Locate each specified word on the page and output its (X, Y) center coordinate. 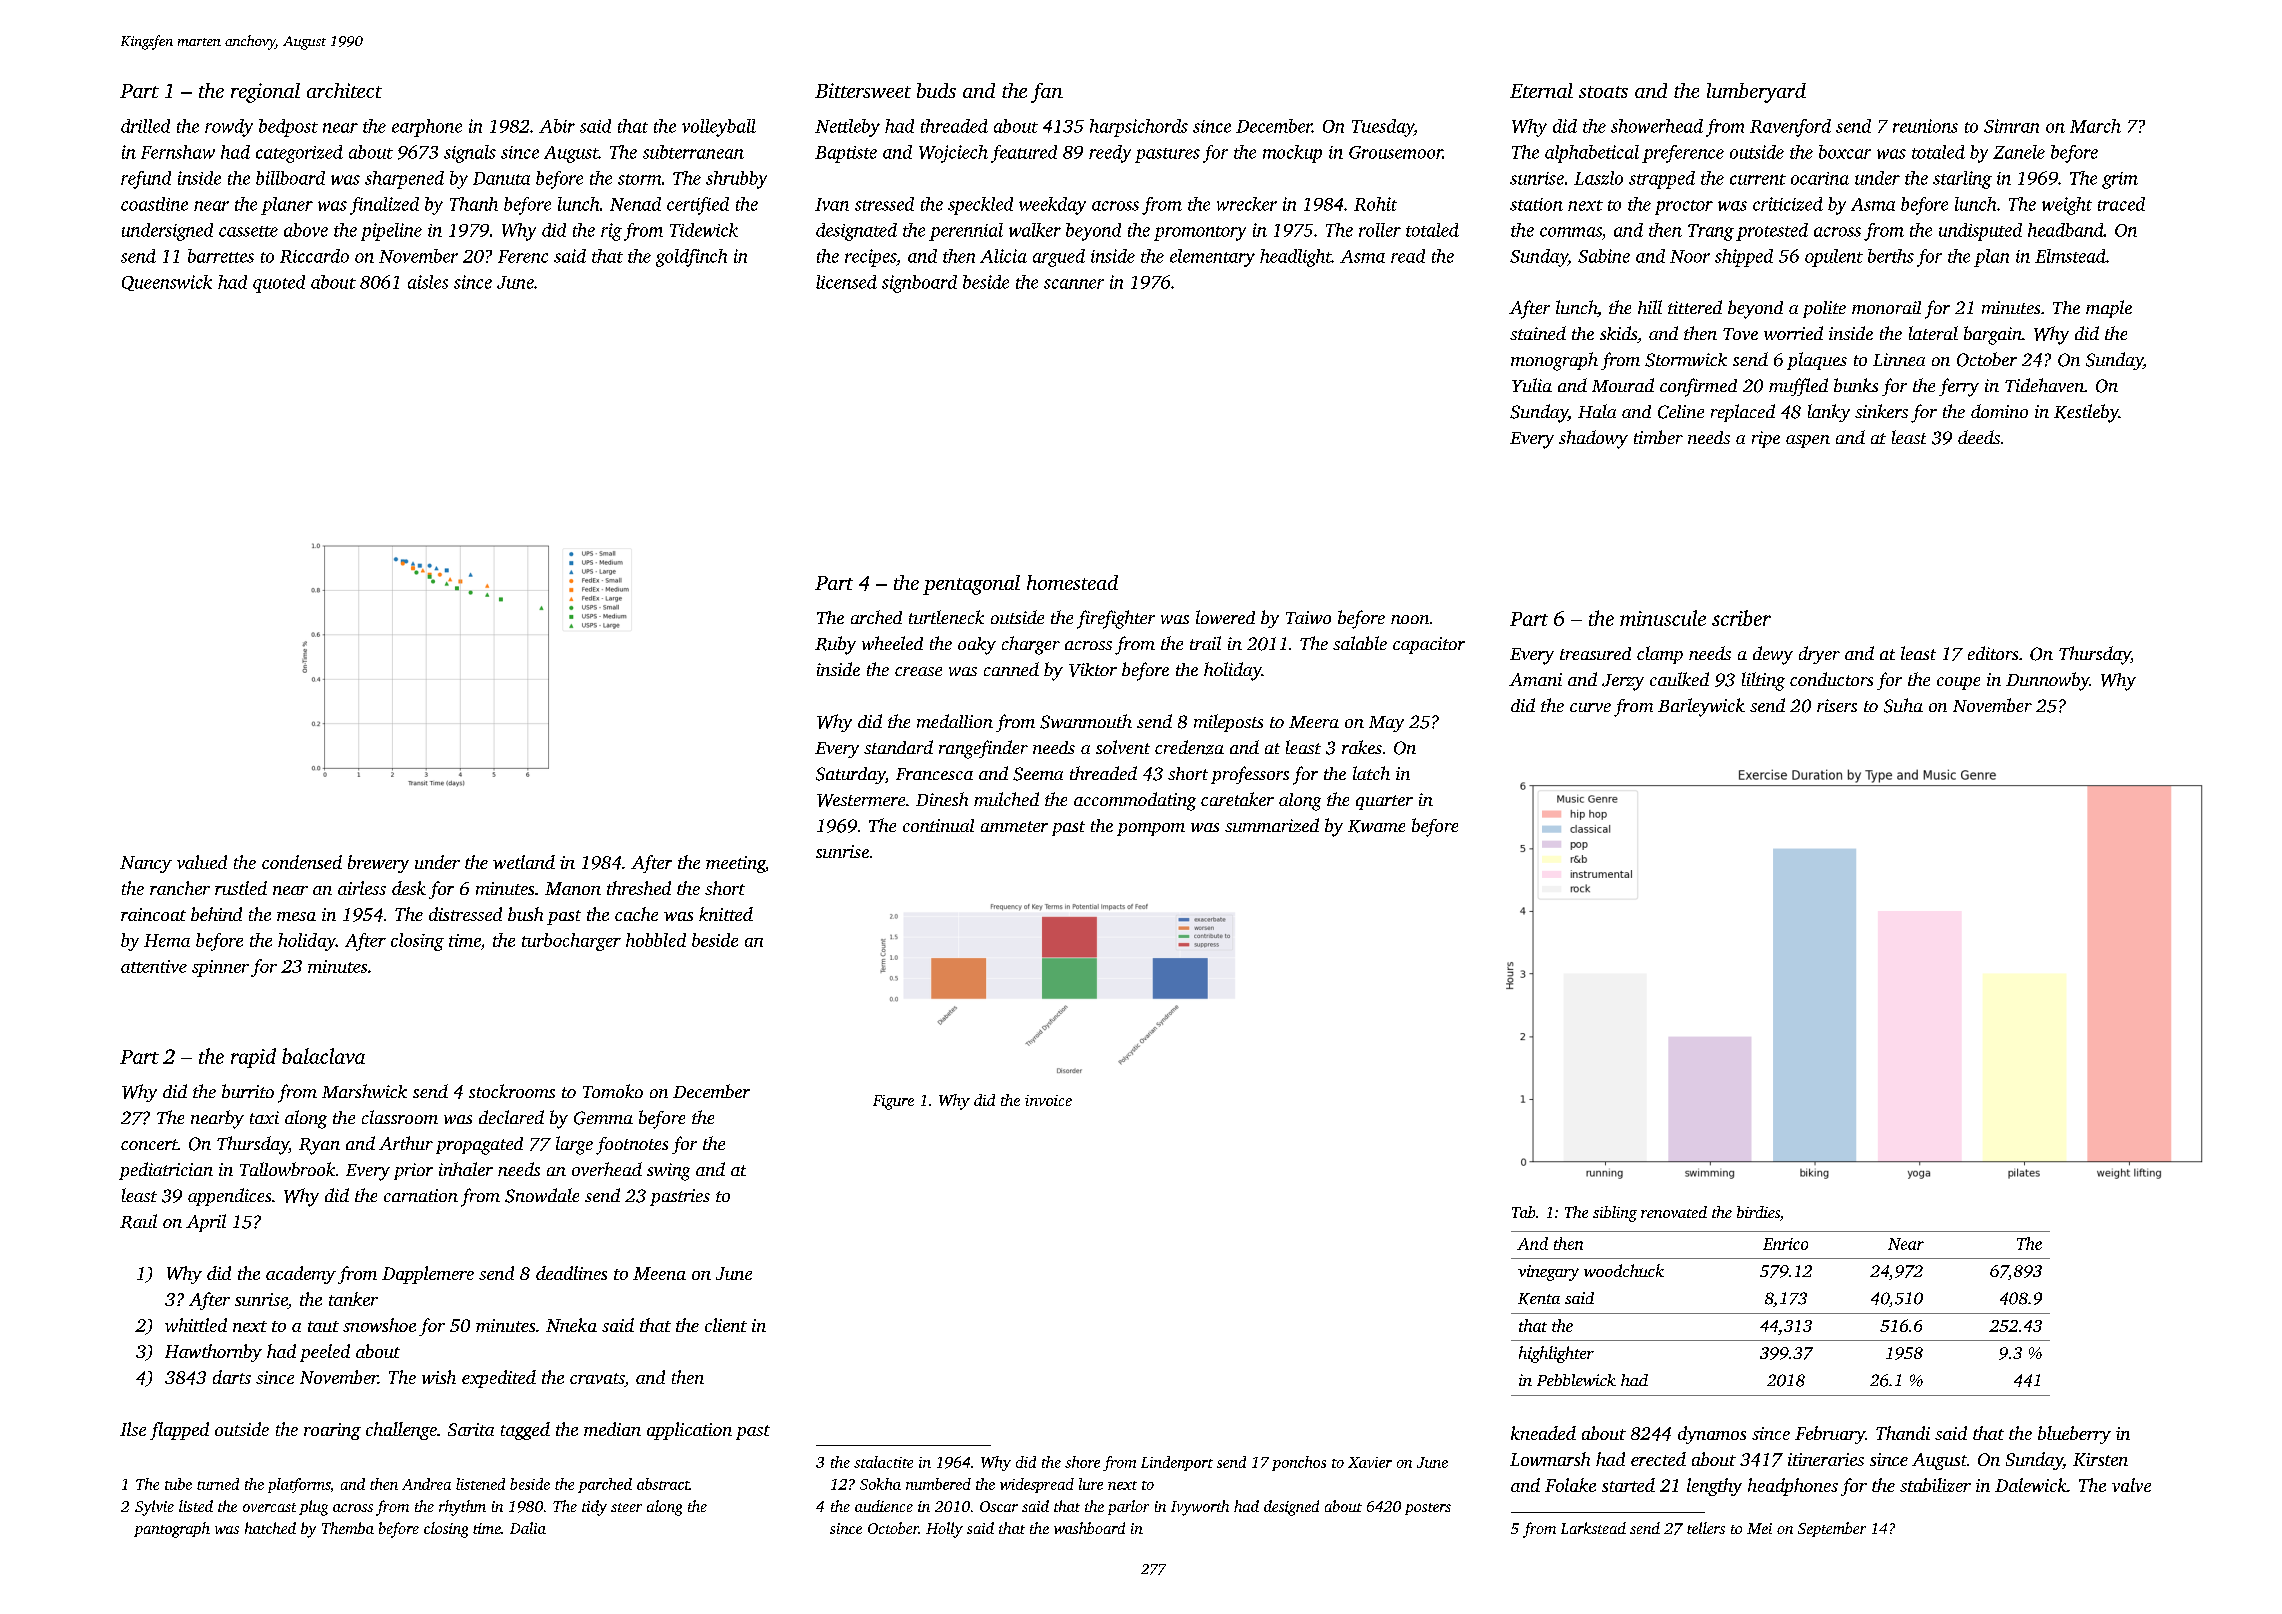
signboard (919, 284)
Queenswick (167, 283)
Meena (659, 1273)
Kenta (1539, 1299)
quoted (279, 284)
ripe (1766, 439)
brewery (378, 864)
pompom (1151, 829)
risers (1837, 705)
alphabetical (1592, 154)
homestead (1072, 582)
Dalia (528, 1528)
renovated (1674, 1212)
